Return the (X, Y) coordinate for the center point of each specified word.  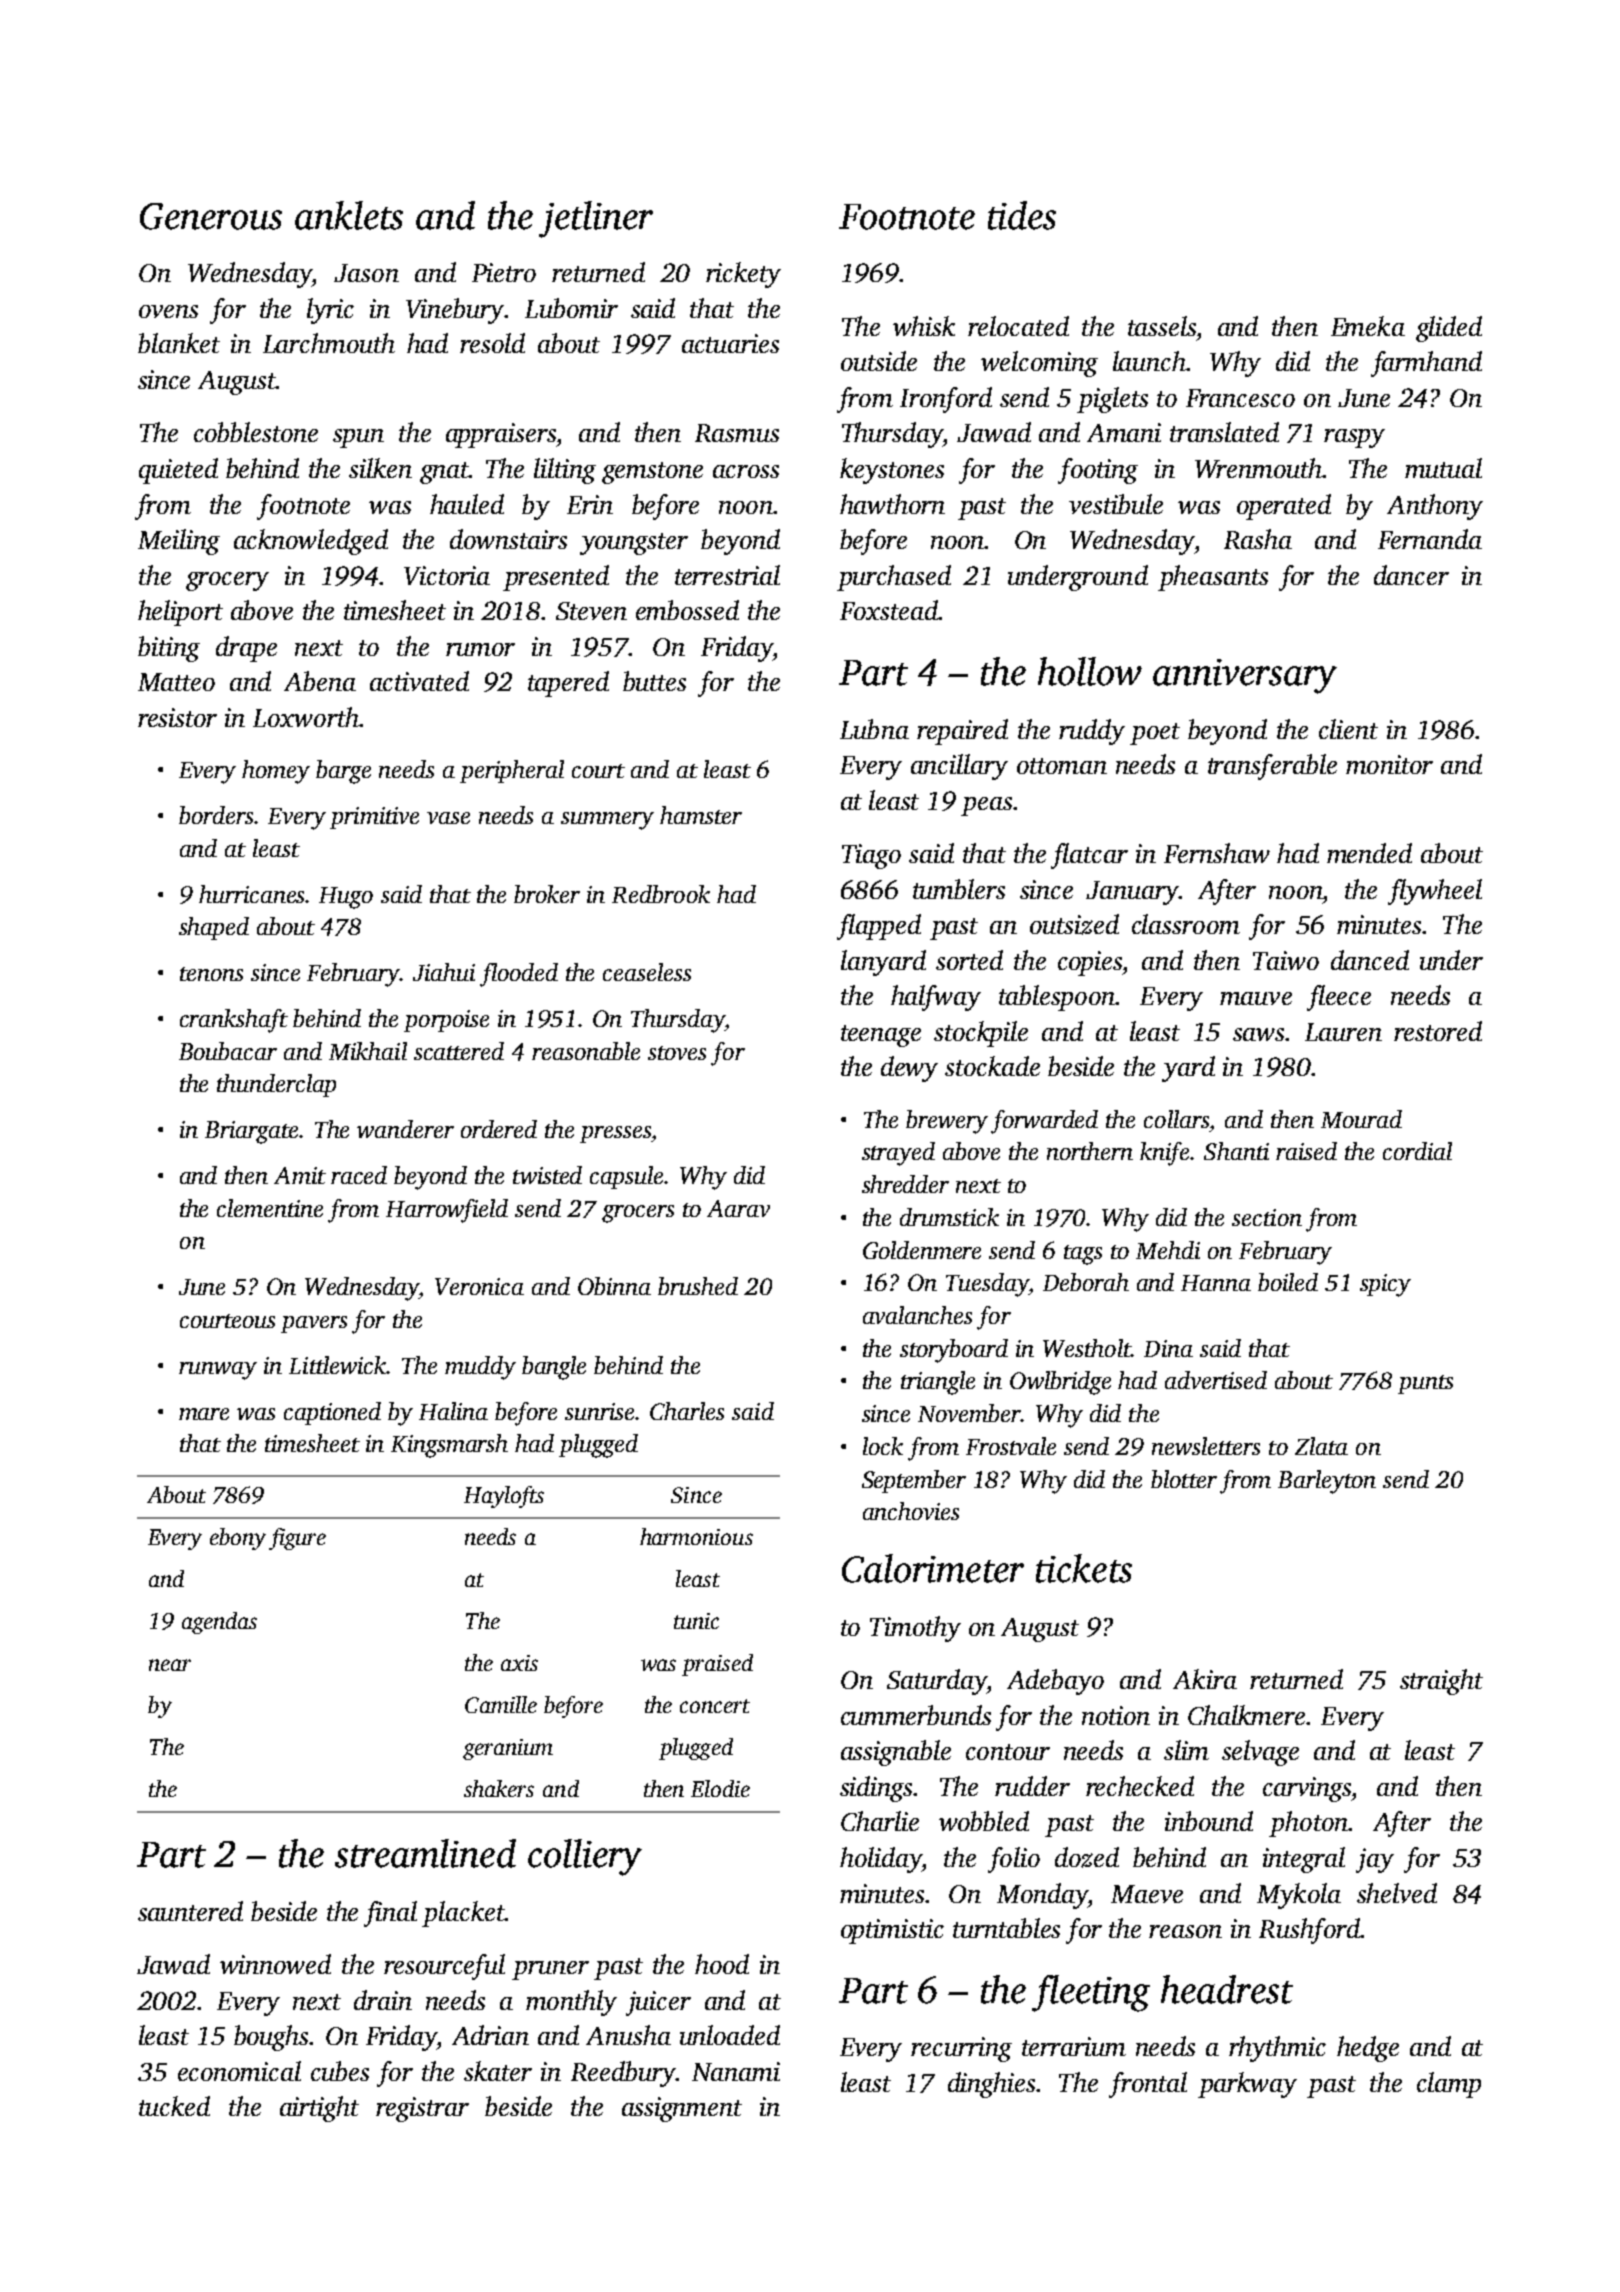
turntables (1006, 1928)
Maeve (1147, 1894)
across (746, 471)
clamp (1449, 2085)
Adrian (490, 2035)
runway (218, 1371)
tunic (696, 1621)
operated (1284, 507)
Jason (366, 273)
